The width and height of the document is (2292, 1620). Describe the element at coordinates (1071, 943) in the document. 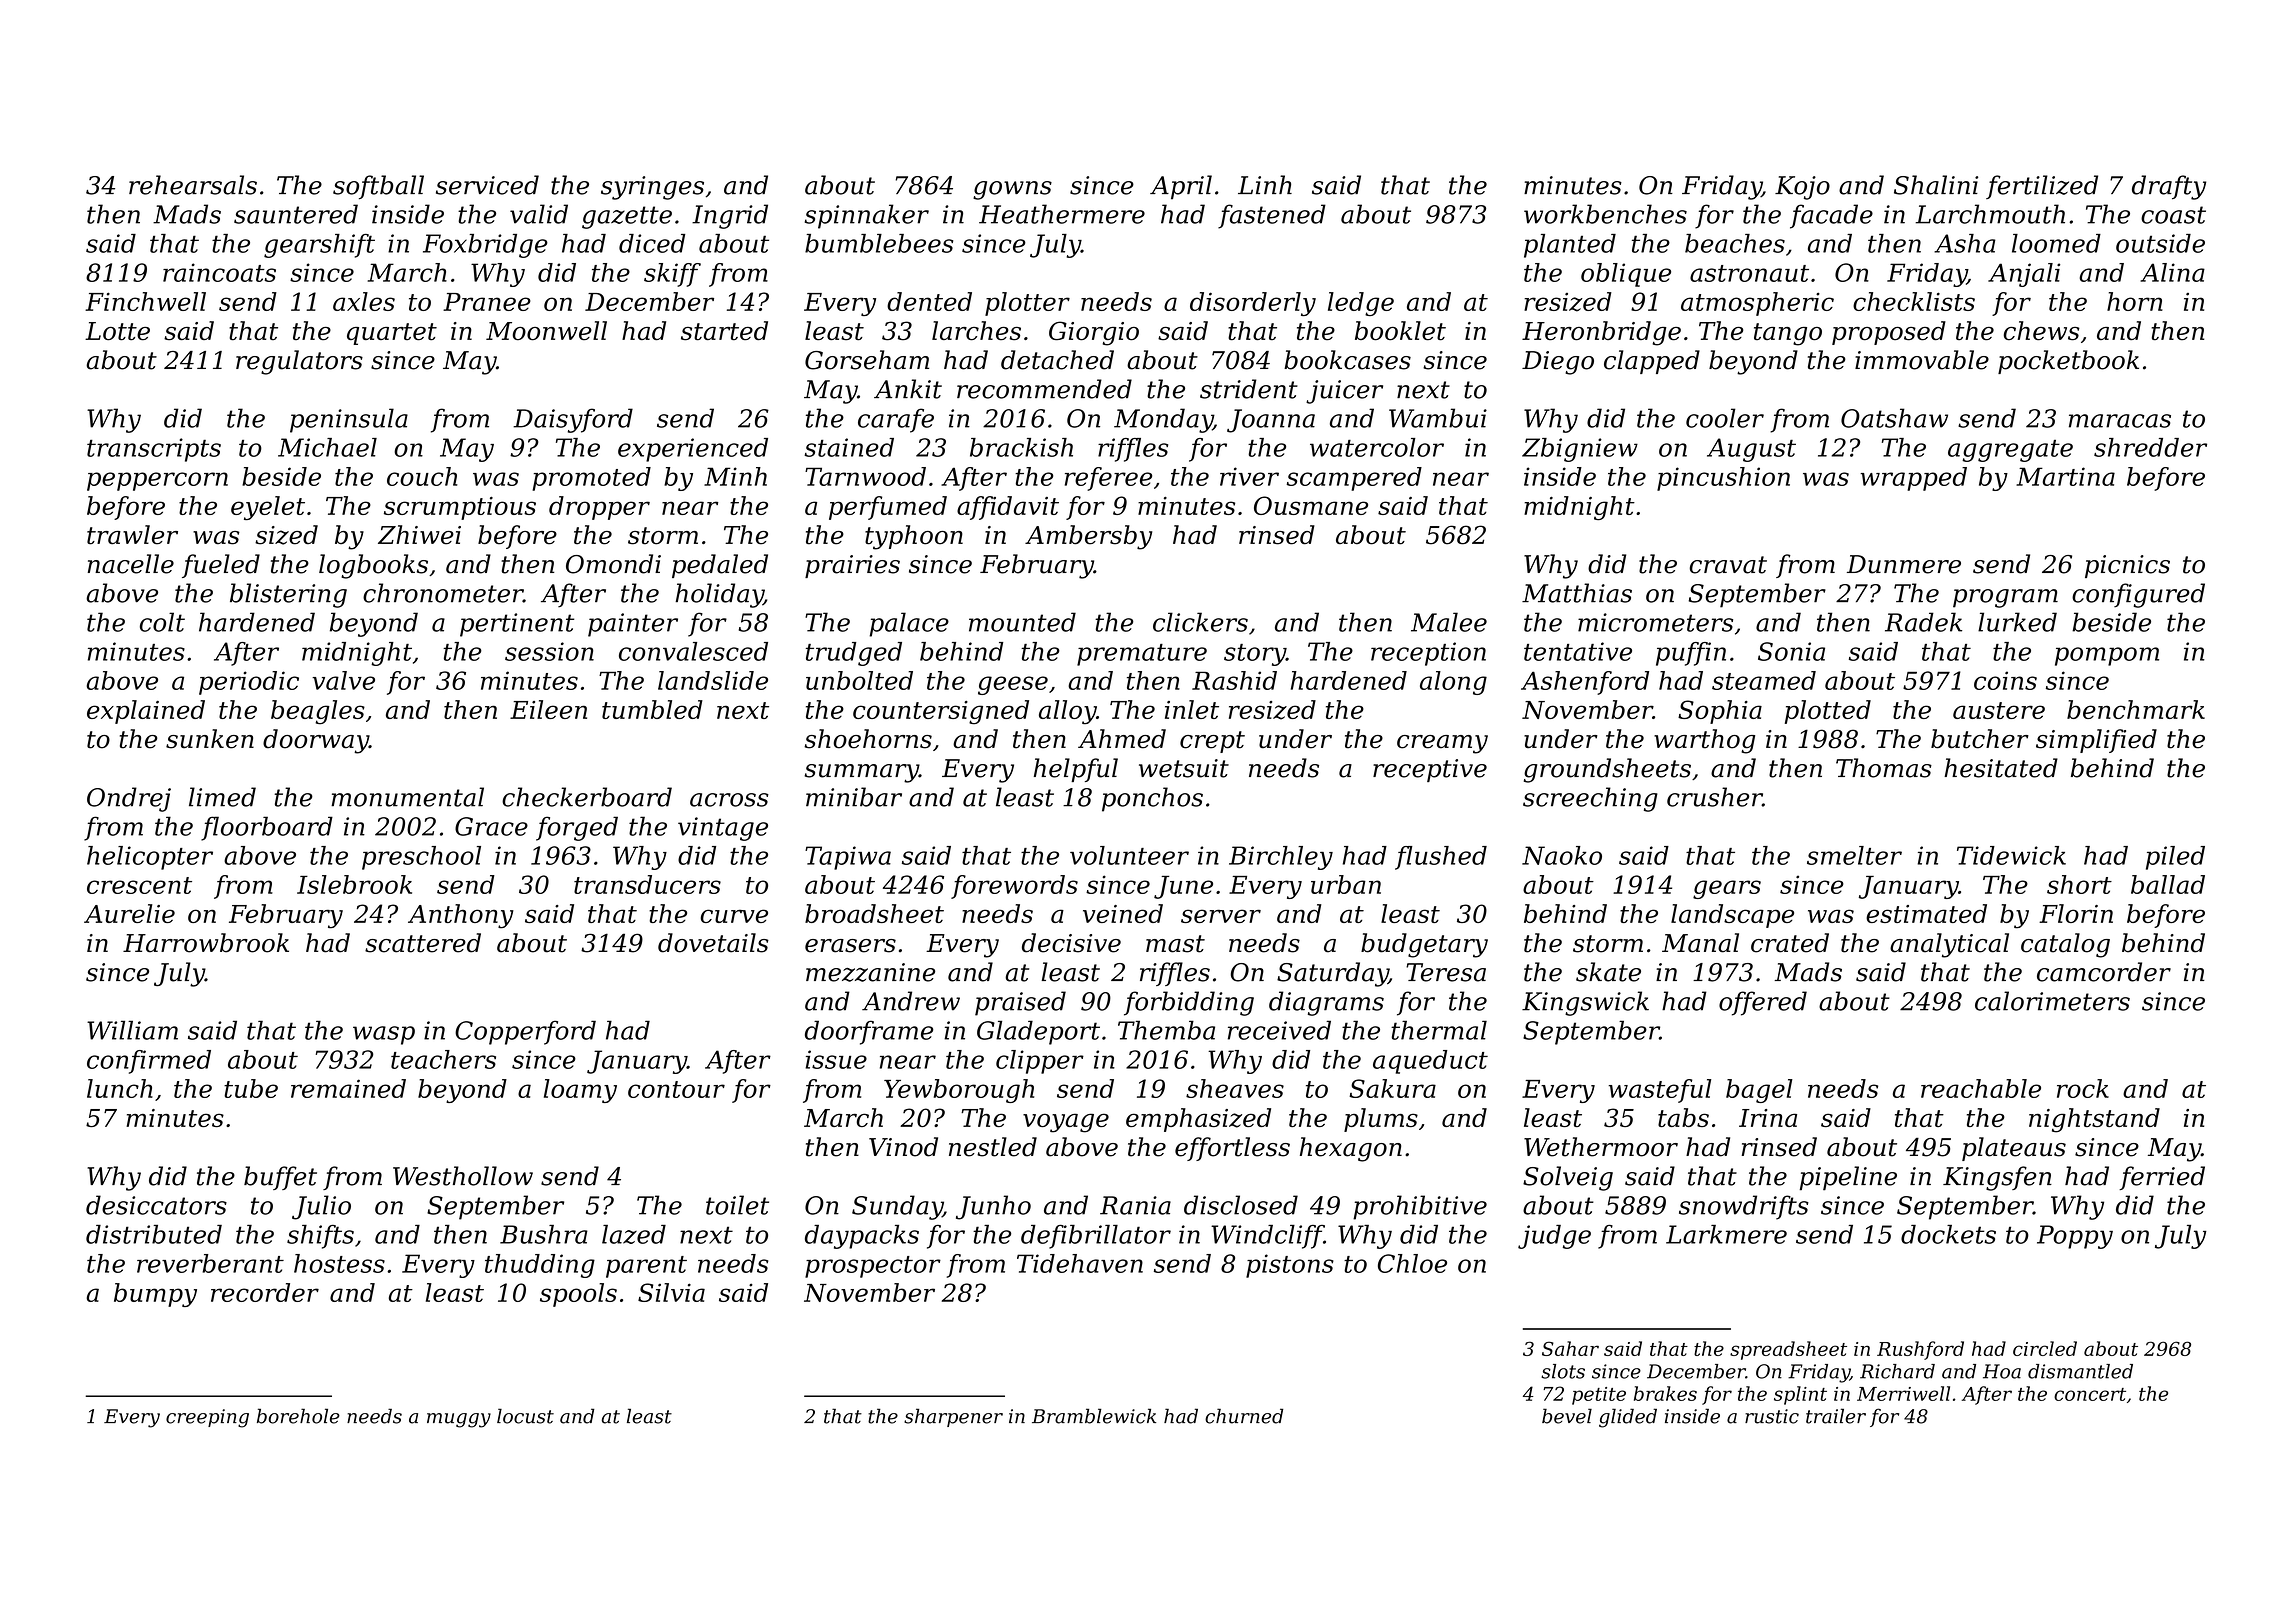

I see `decisive` at that location.
